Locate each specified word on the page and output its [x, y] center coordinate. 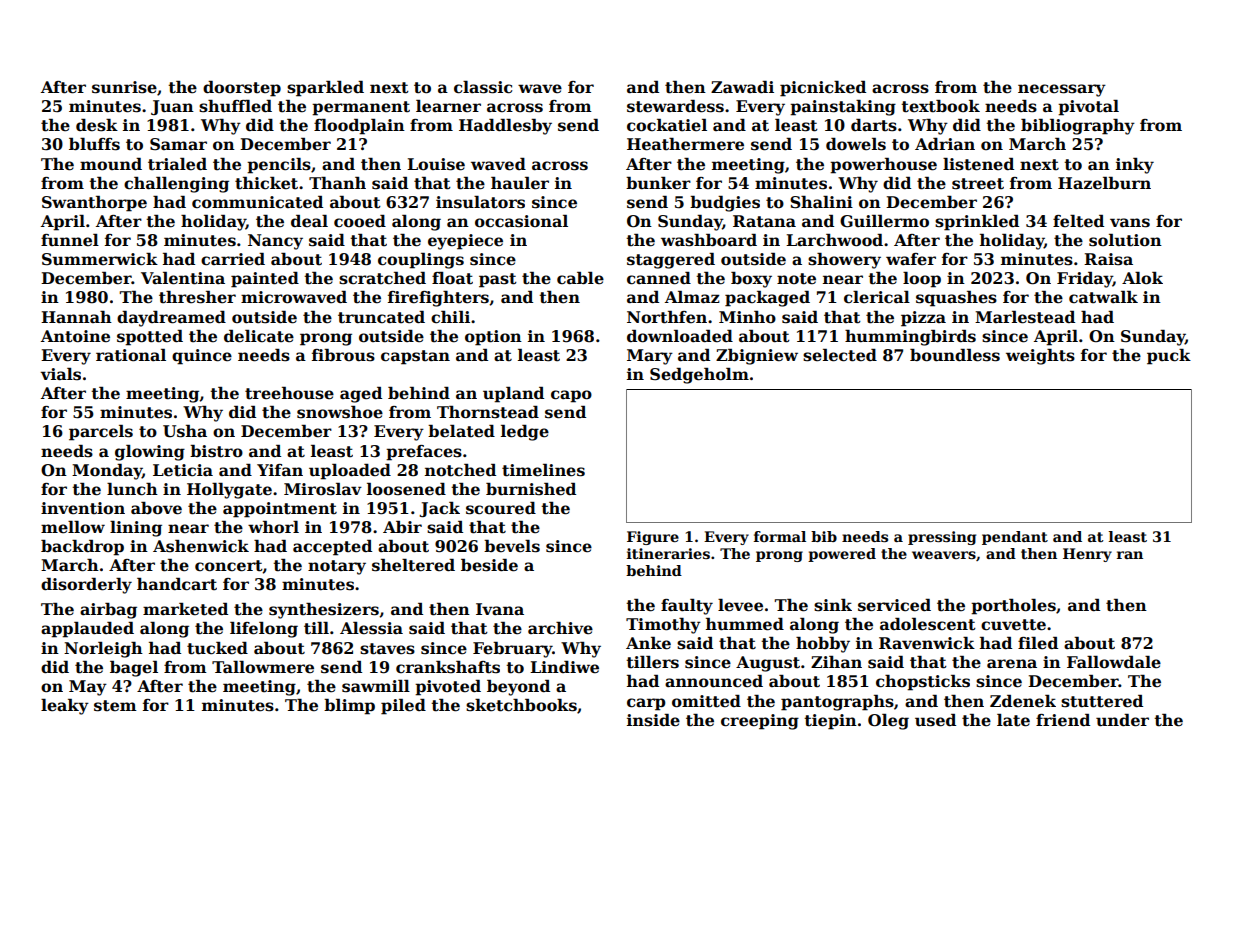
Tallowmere [263, 667]
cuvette [1013, 625]
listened [978, 164]
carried [233, 259]
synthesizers [324, 611]
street [978, 184]
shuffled [235, 106]
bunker [658, 183]
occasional [521, 221]
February [512, 650]
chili [450, 317]
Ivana [500, 609]
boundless [955, 355]
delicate [259, 336]
